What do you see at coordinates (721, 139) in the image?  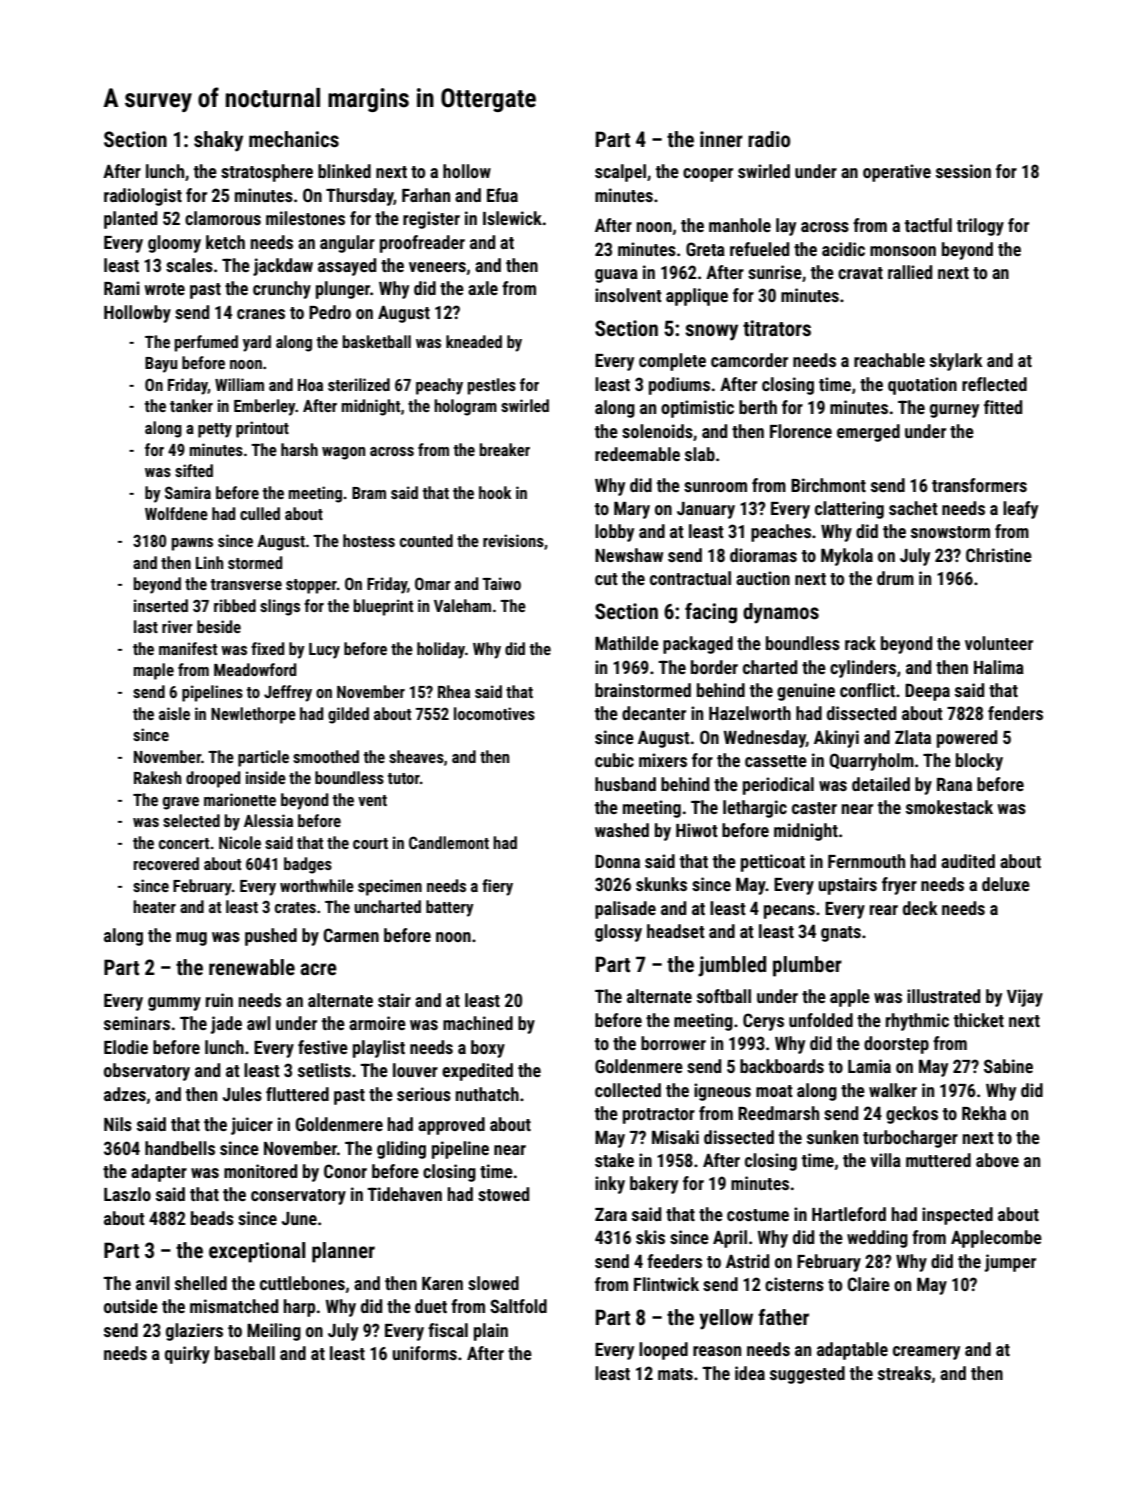 I see `inner` at bounding box center [721, 139].
